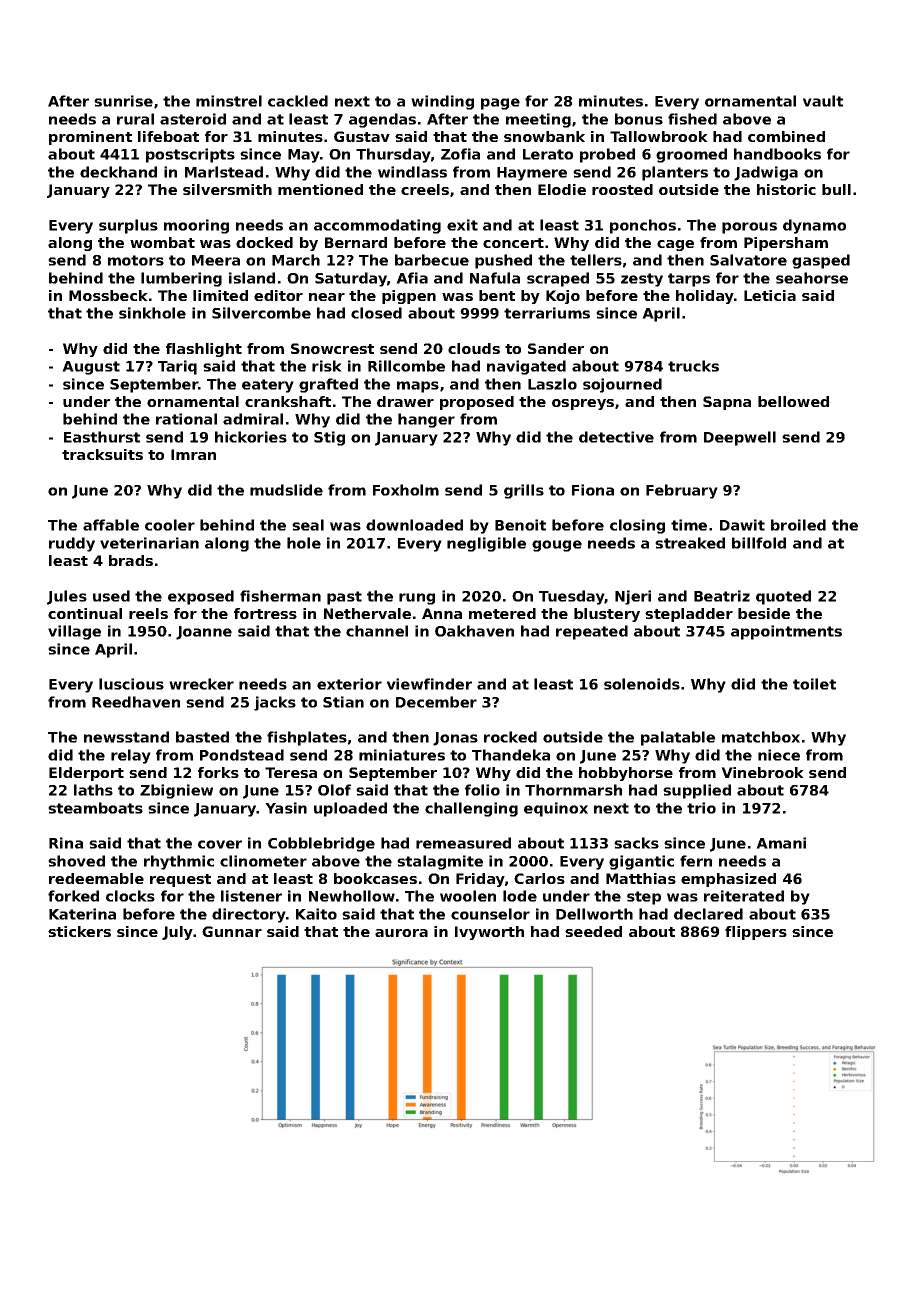 The width and height of the screenshot is (908, 1316). What do you see at coordinates (786, 244) in the screenshot?
I see `Pipersham` at bounding box center [786, 244].
